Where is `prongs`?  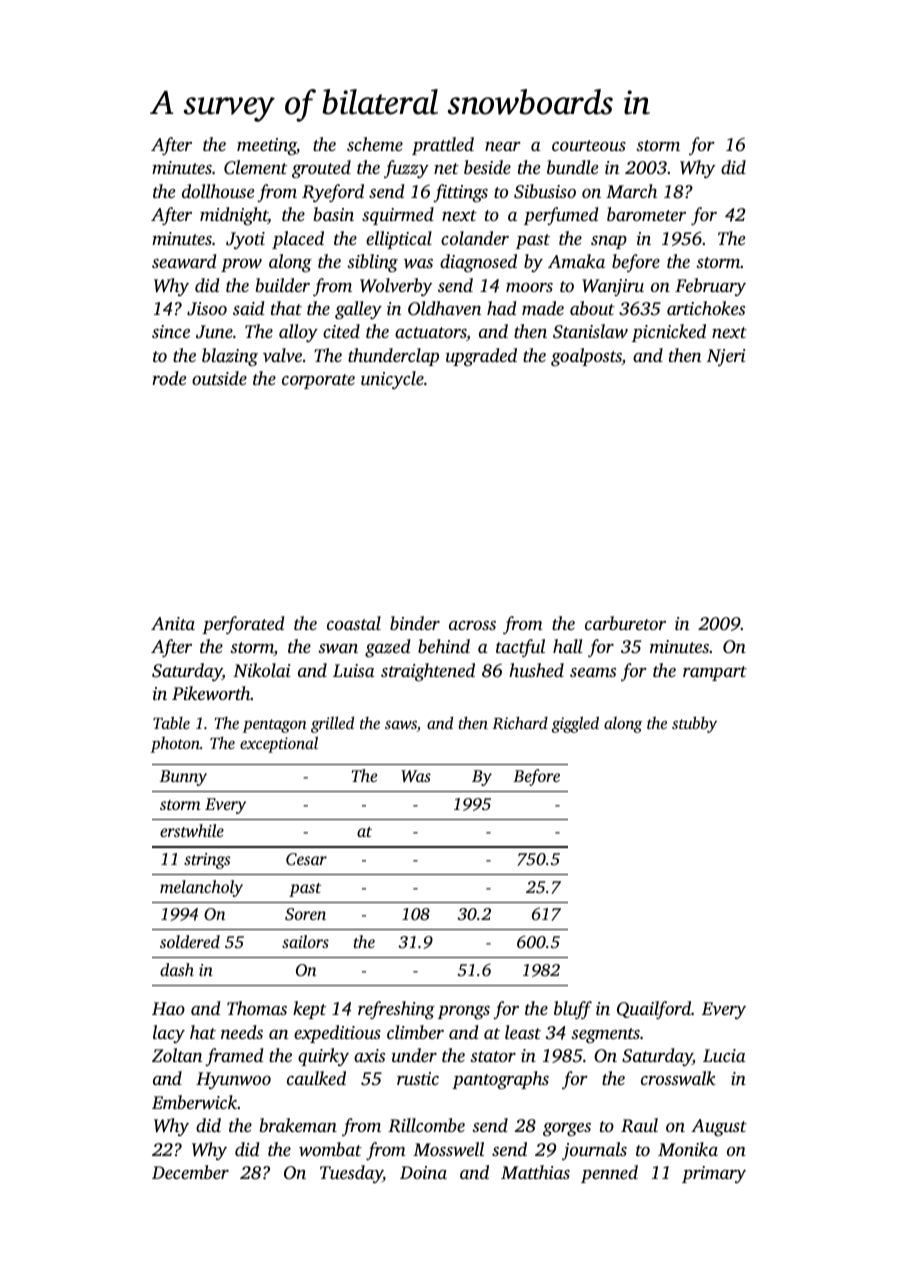
prongs is located at coordinates (464, 1012).
